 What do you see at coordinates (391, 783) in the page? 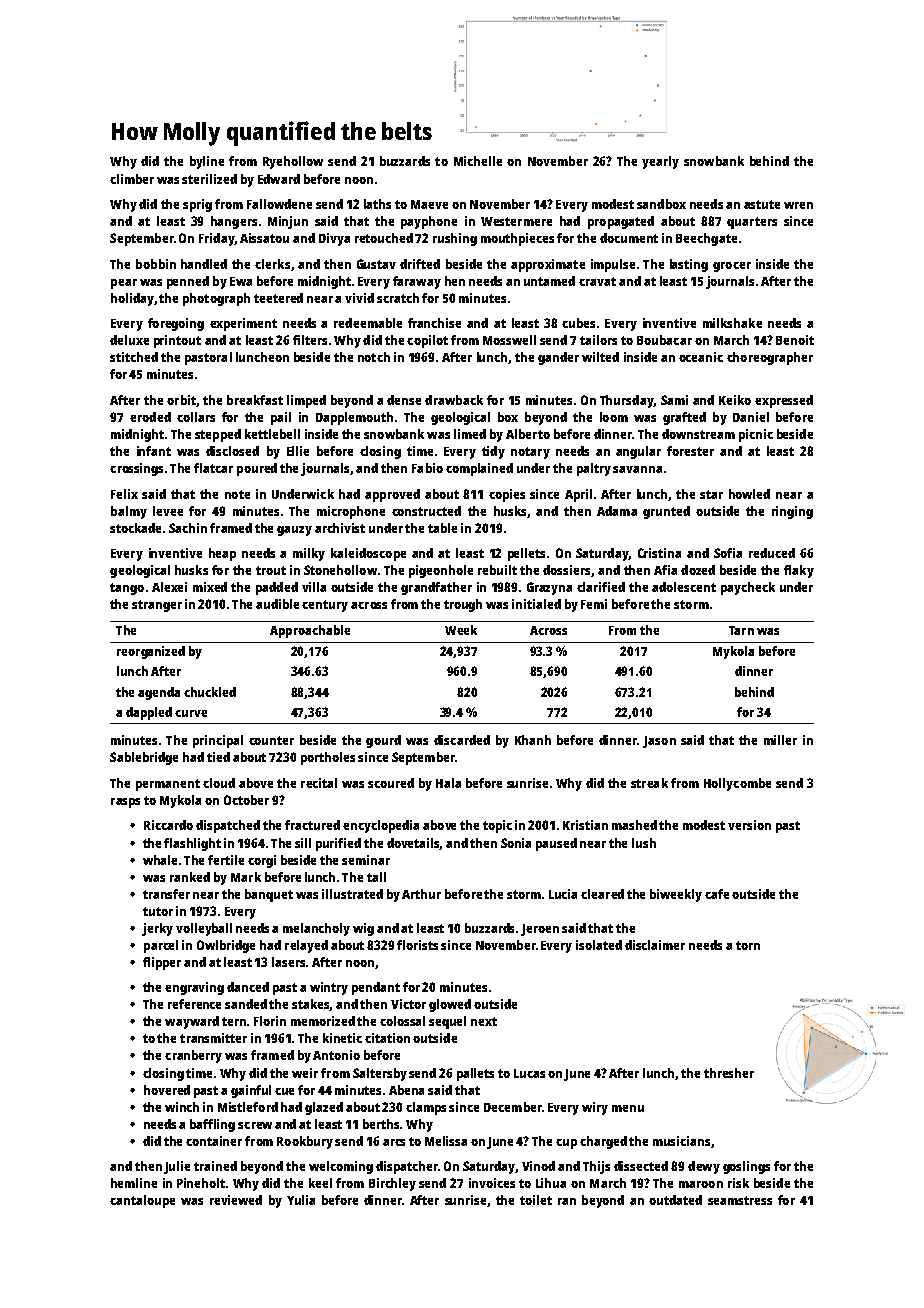
I see `scoured` at bounding box center [391, 783].
